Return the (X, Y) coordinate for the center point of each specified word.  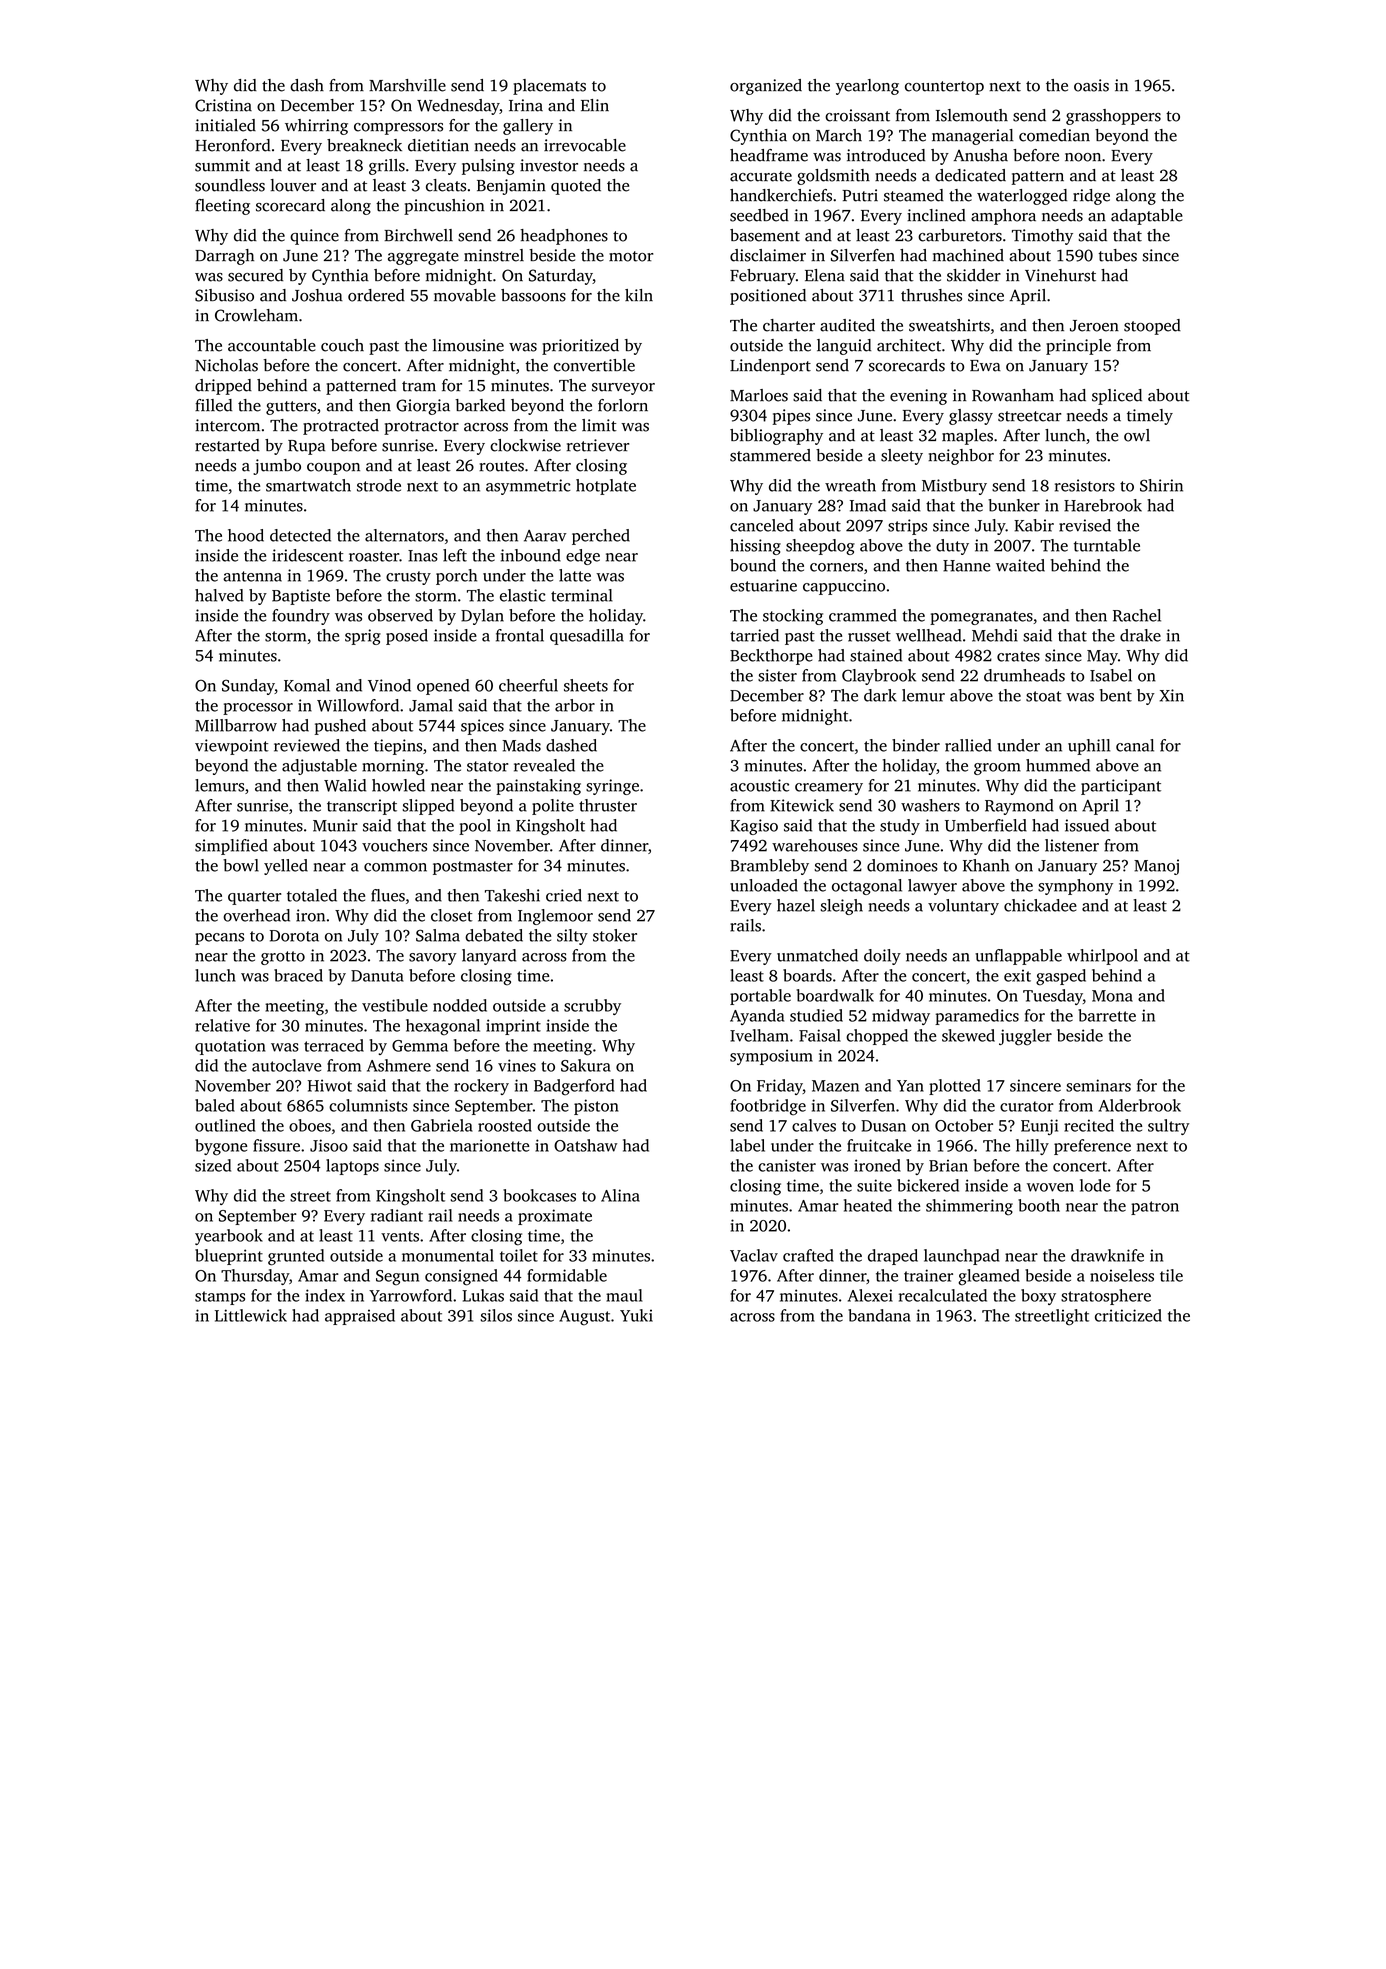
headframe (769, 155)
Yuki (636, 1315)
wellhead (929, 635)
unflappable (1018, 957)
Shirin (1161, 485)
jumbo (277, 467)
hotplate (606, 487)
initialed (225, 125)
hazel (796, 905)
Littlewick (251, 1315)
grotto (283, 958)
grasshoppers (1113, 117)
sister (777, 675)
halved (219, 595)
